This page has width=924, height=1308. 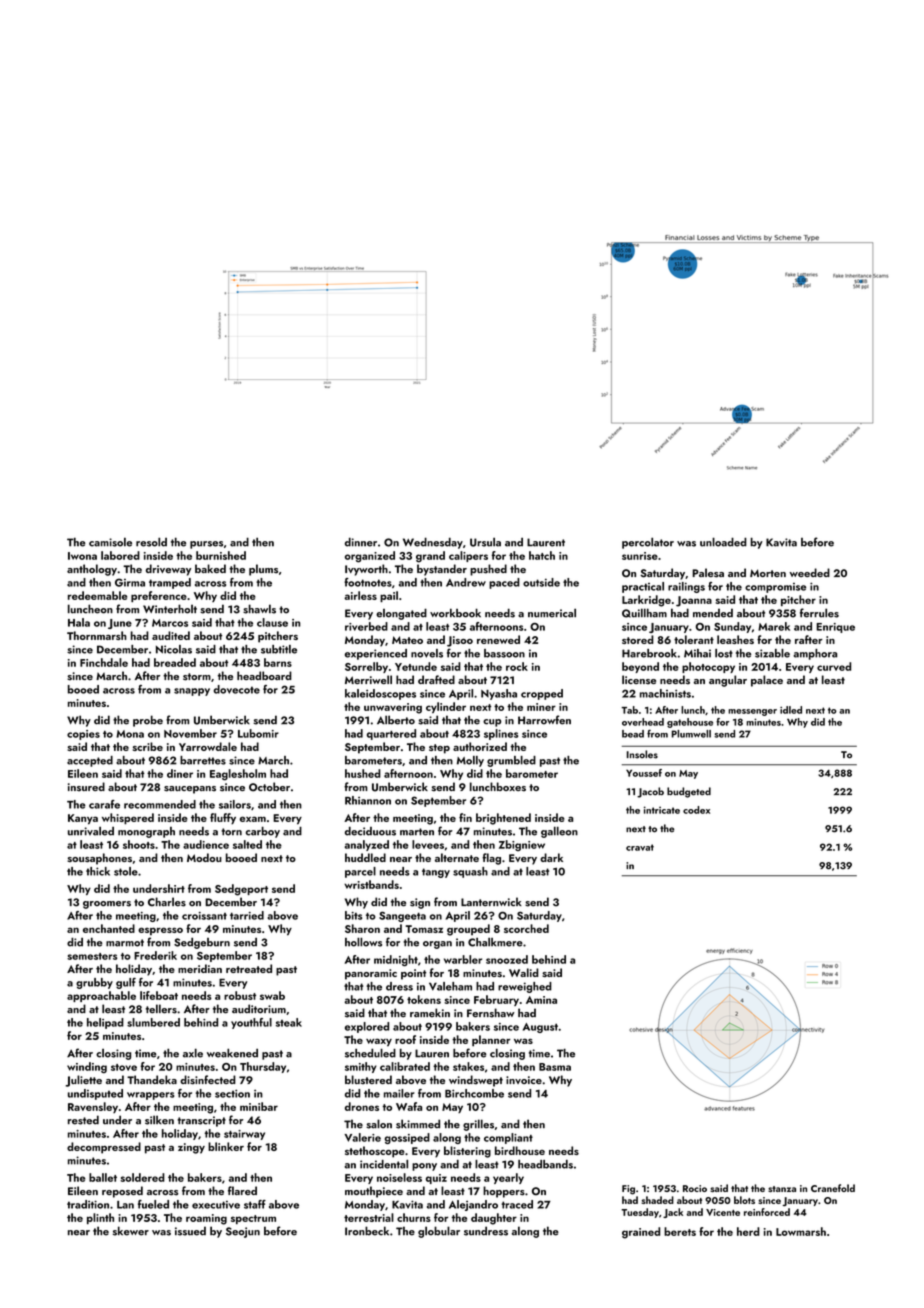 I want to click on amphora, so click(x=815, y=654).
